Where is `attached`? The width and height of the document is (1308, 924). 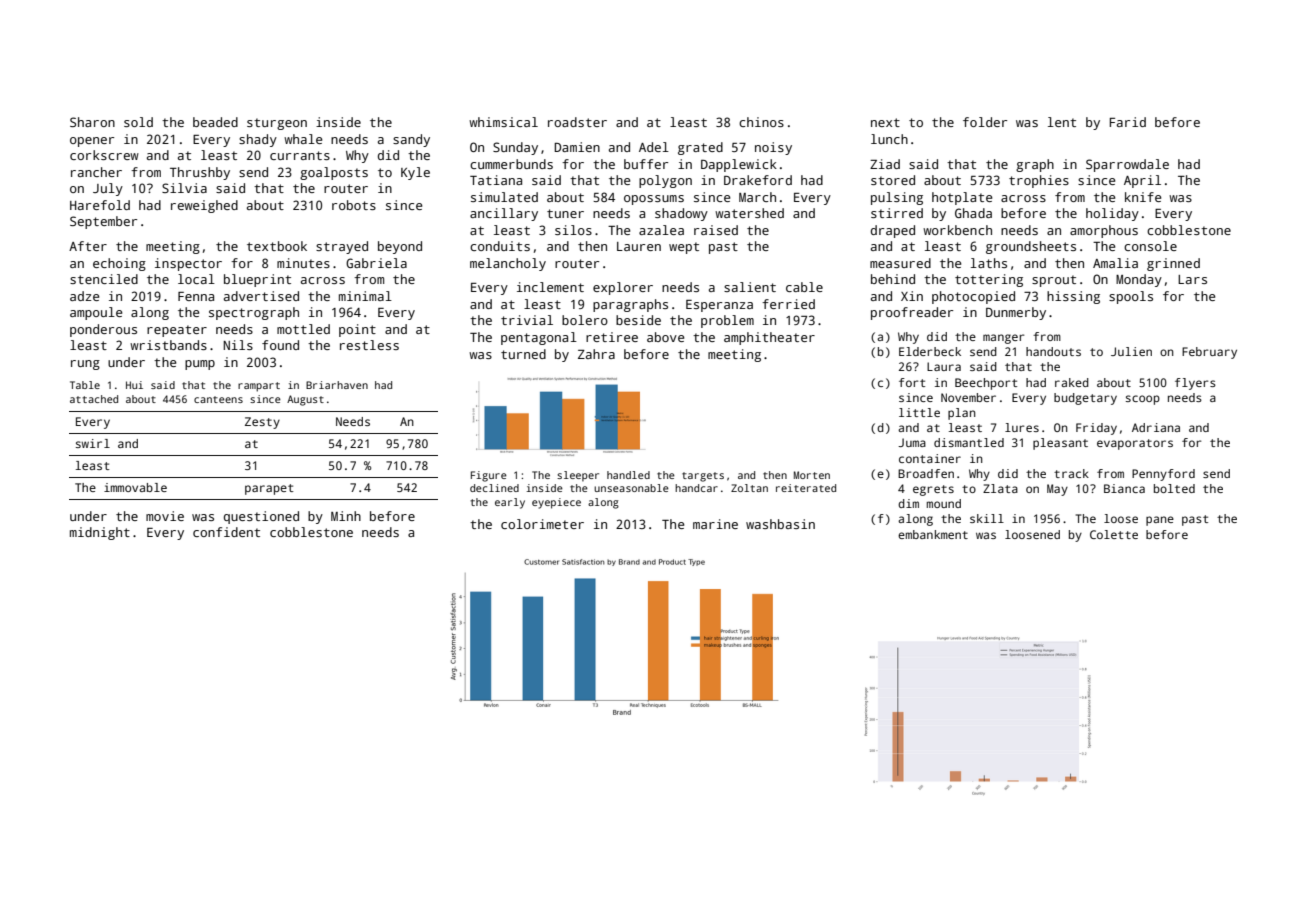 attached is located at coordinates (94, 399).
